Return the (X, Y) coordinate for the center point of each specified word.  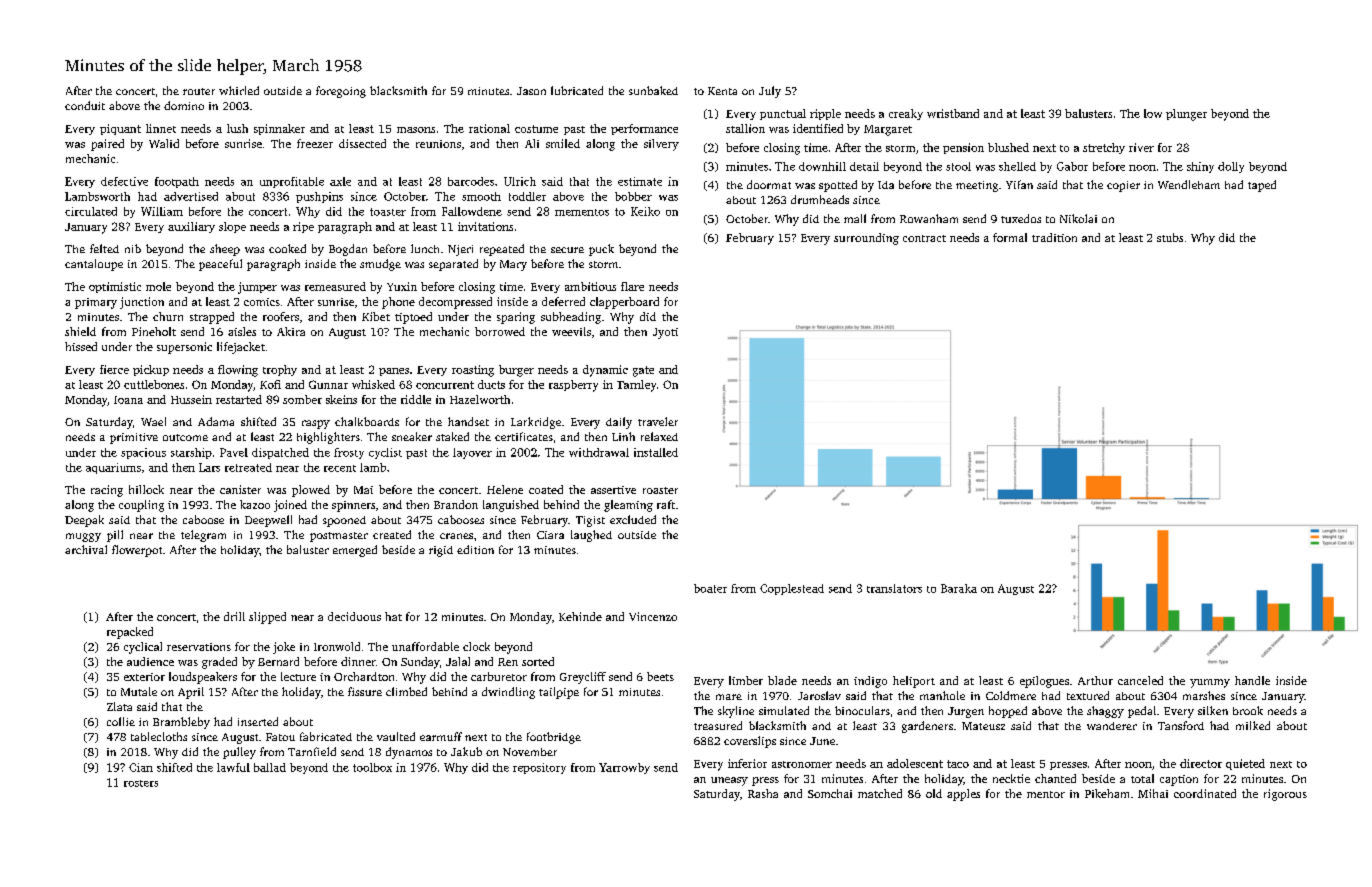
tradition (1054, 237)
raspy (316, 424)
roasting (473, 371)
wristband (953, 113)
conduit (85, 105)
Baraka (959, 588)
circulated (91, 211)
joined (290, 506)
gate (643, 371)
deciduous (354, 616)
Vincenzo (653, 616)
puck (601, 250)
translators (894, 588)
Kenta (722, 91)
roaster (660, 490)
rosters (141, 783)
